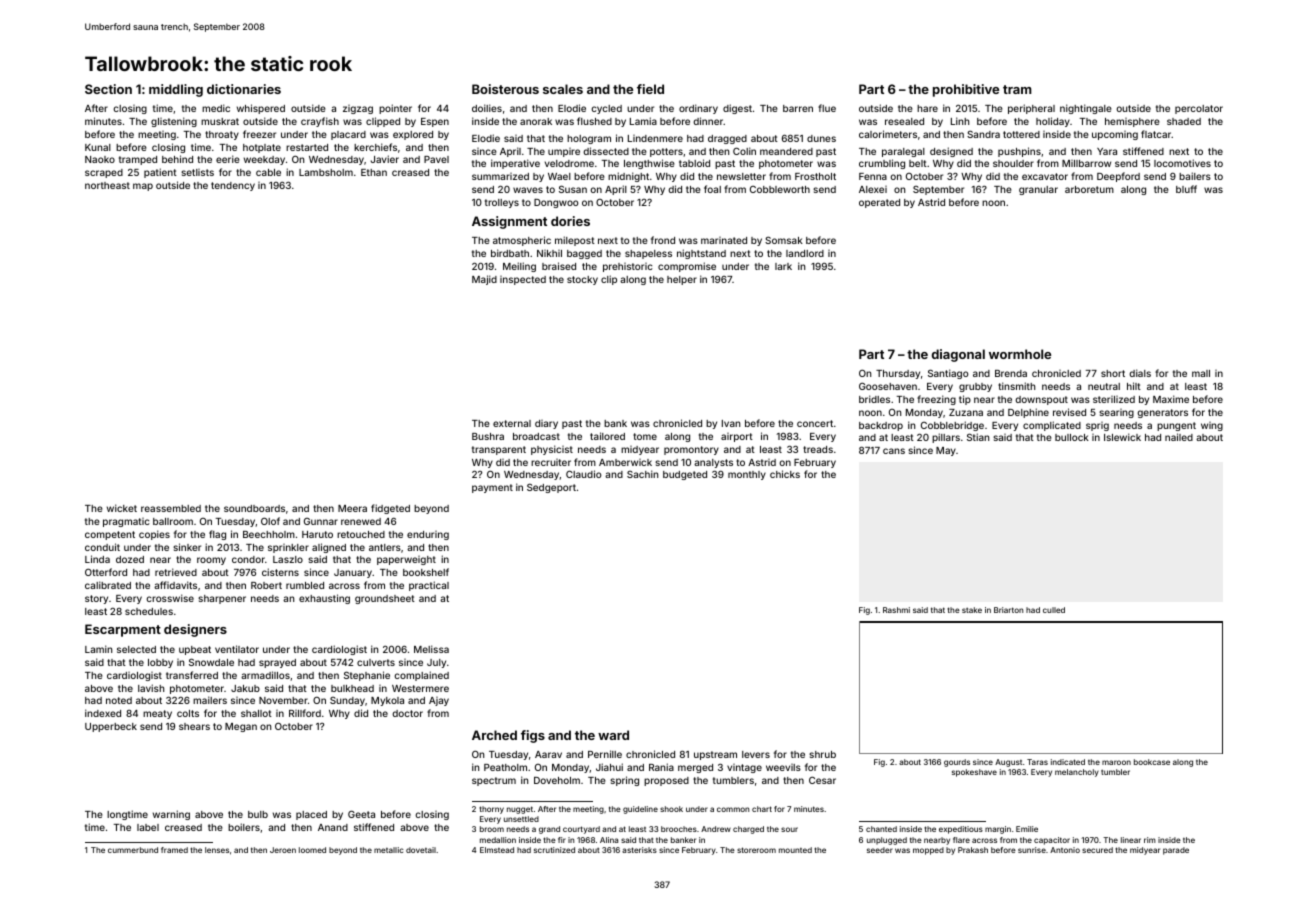  I want to click on Boisterous, so click(505, 89).
